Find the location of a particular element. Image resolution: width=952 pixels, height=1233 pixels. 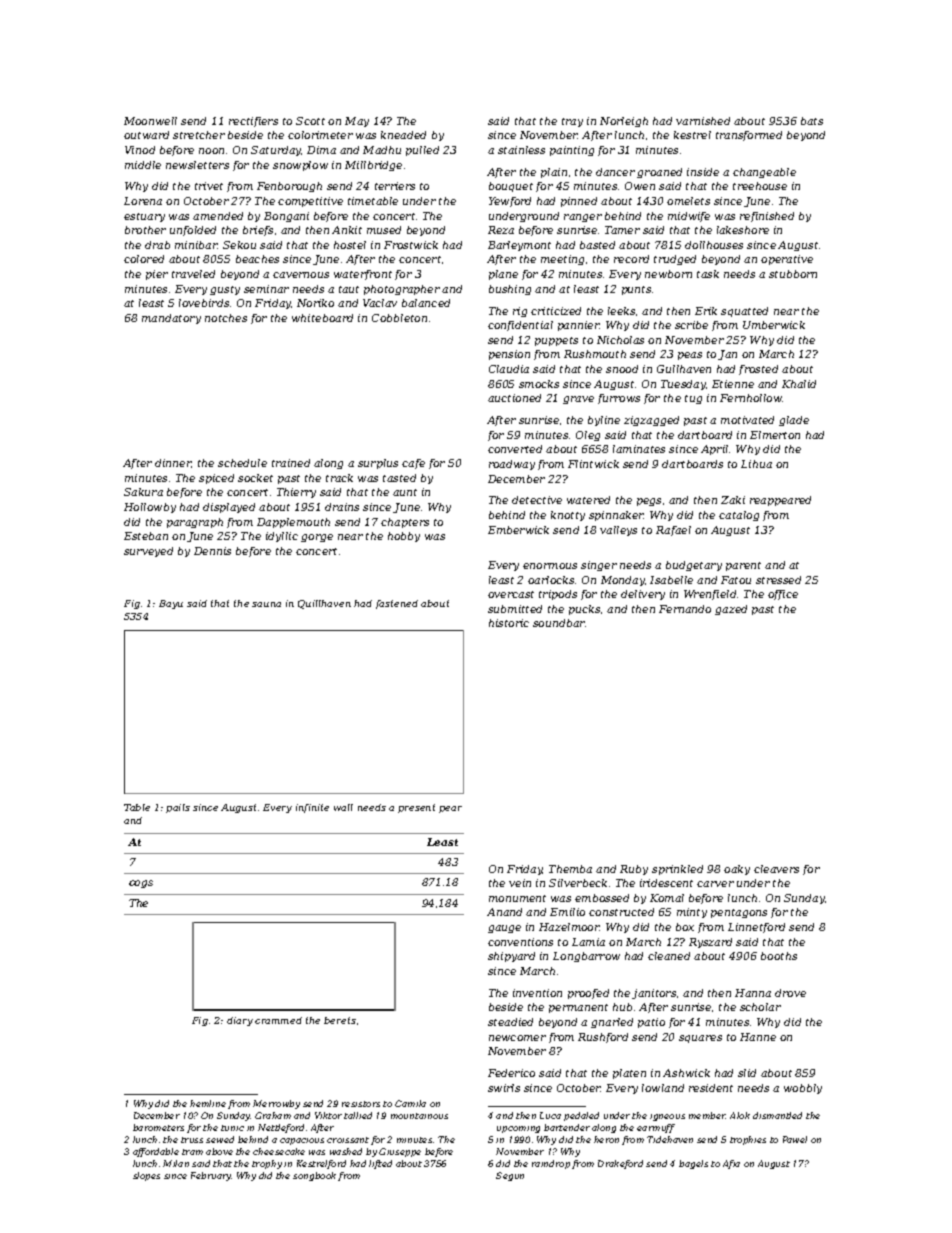

Segun is located at coordinates (510, 1176).
